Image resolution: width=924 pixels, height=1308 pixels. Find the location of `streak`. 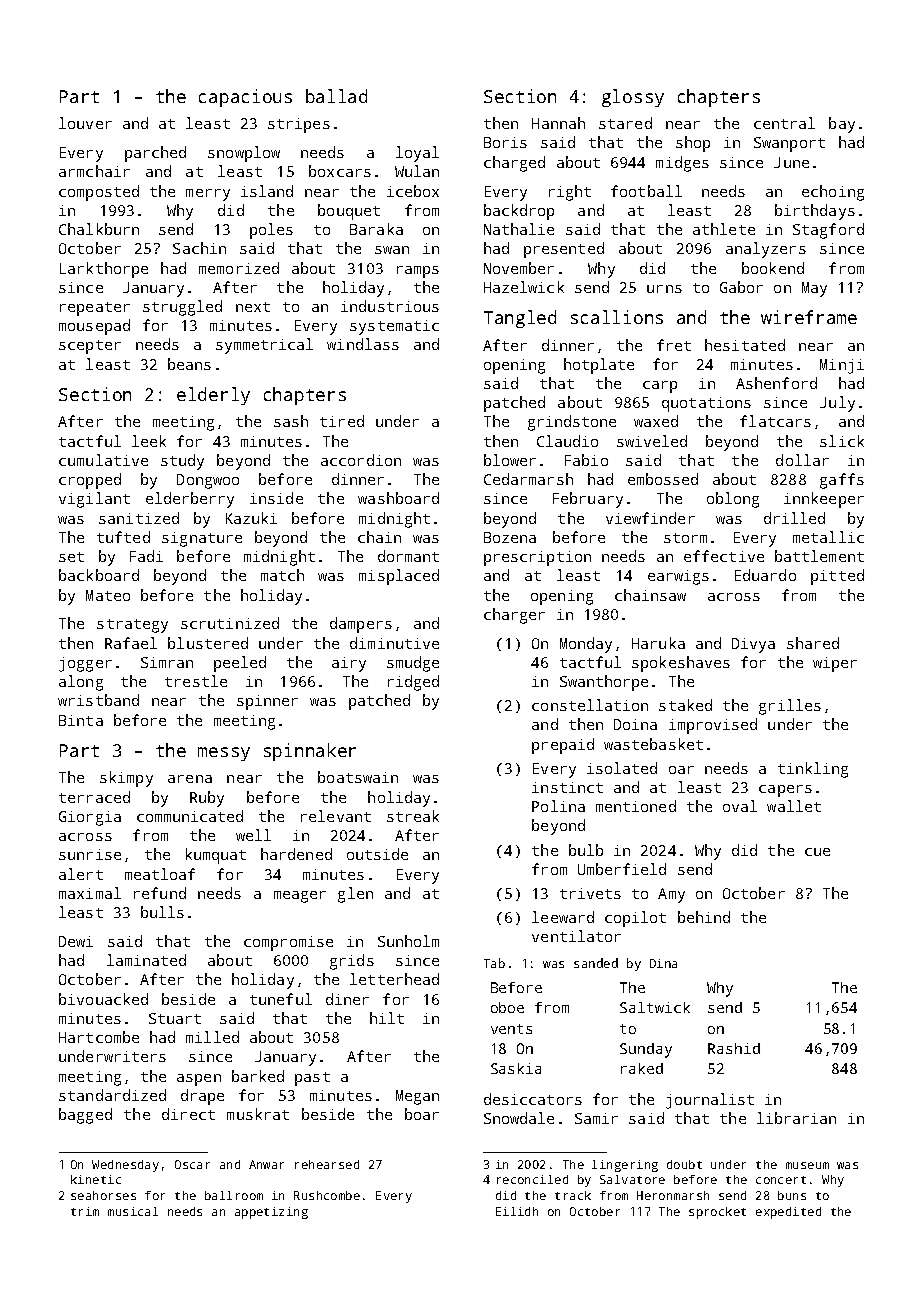

streak is located at coordinates (413, 816).
